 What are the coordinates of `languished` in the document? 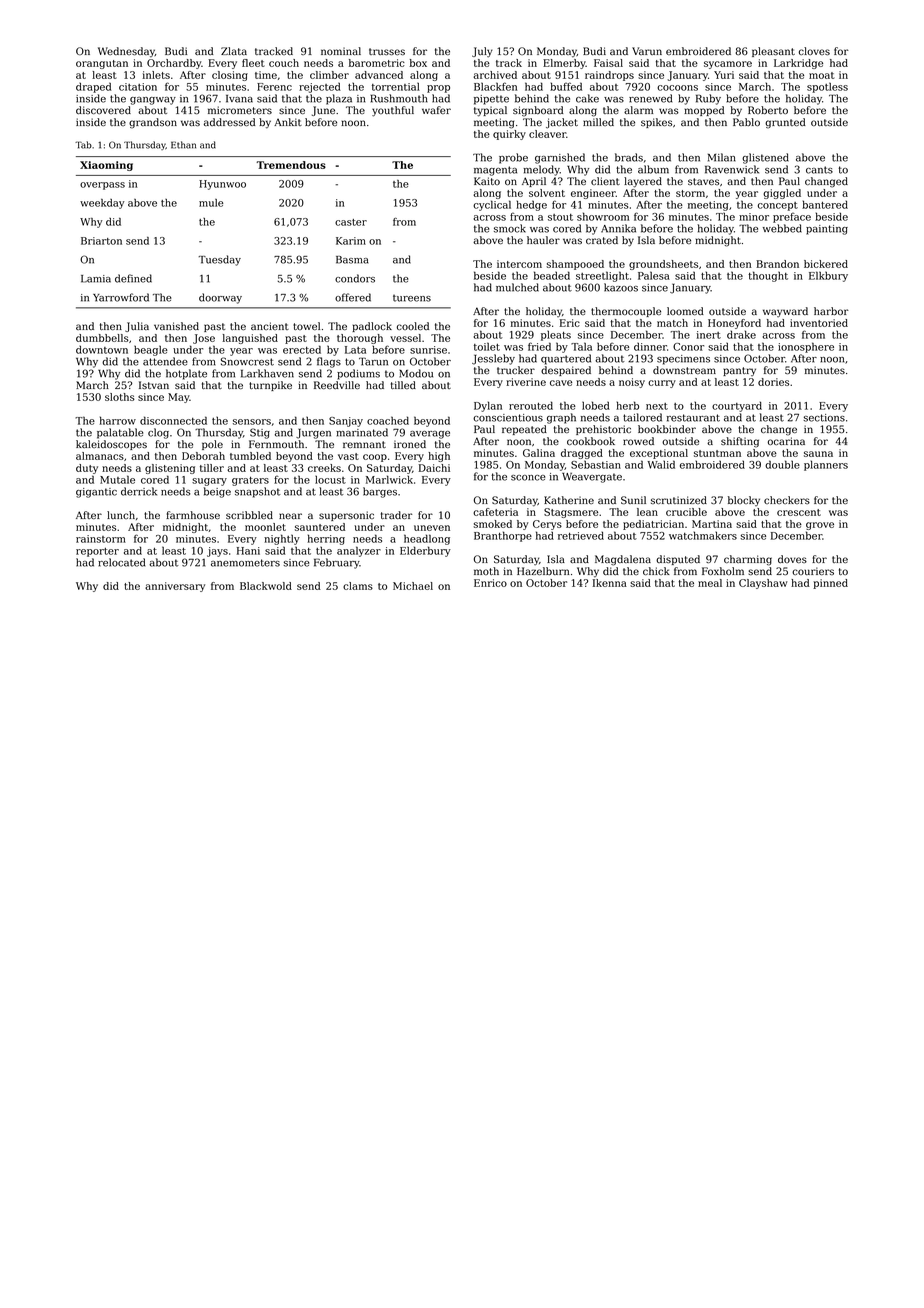 It's located at (250, 339).
